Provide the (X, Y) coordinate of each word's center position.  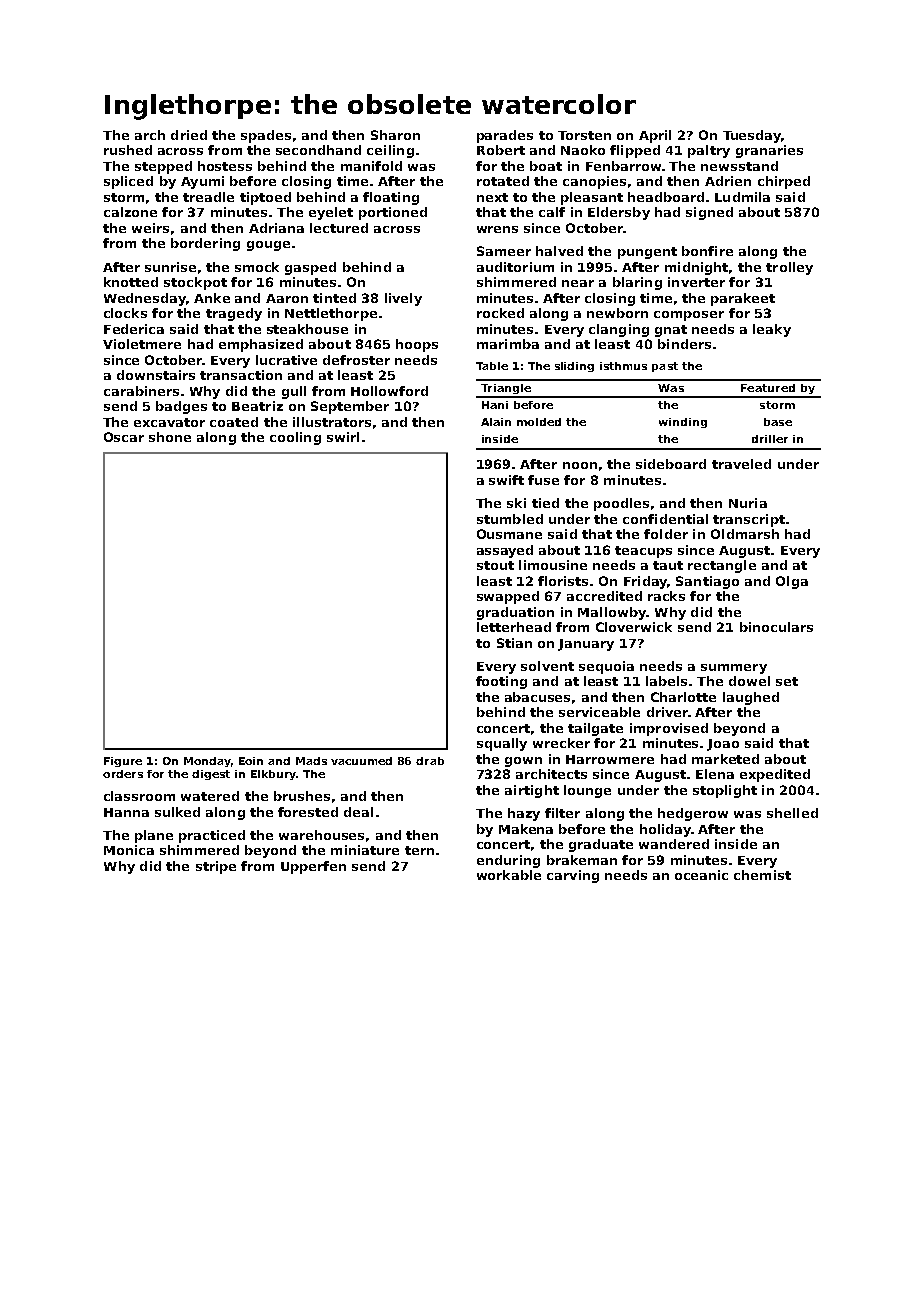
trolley (789, 268)
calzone (130, 212)
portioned (393, 213)
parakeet (743, 299)
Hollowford (389, 391)
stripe (216, 867)
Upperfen (313, 867)
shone (170, 437)
